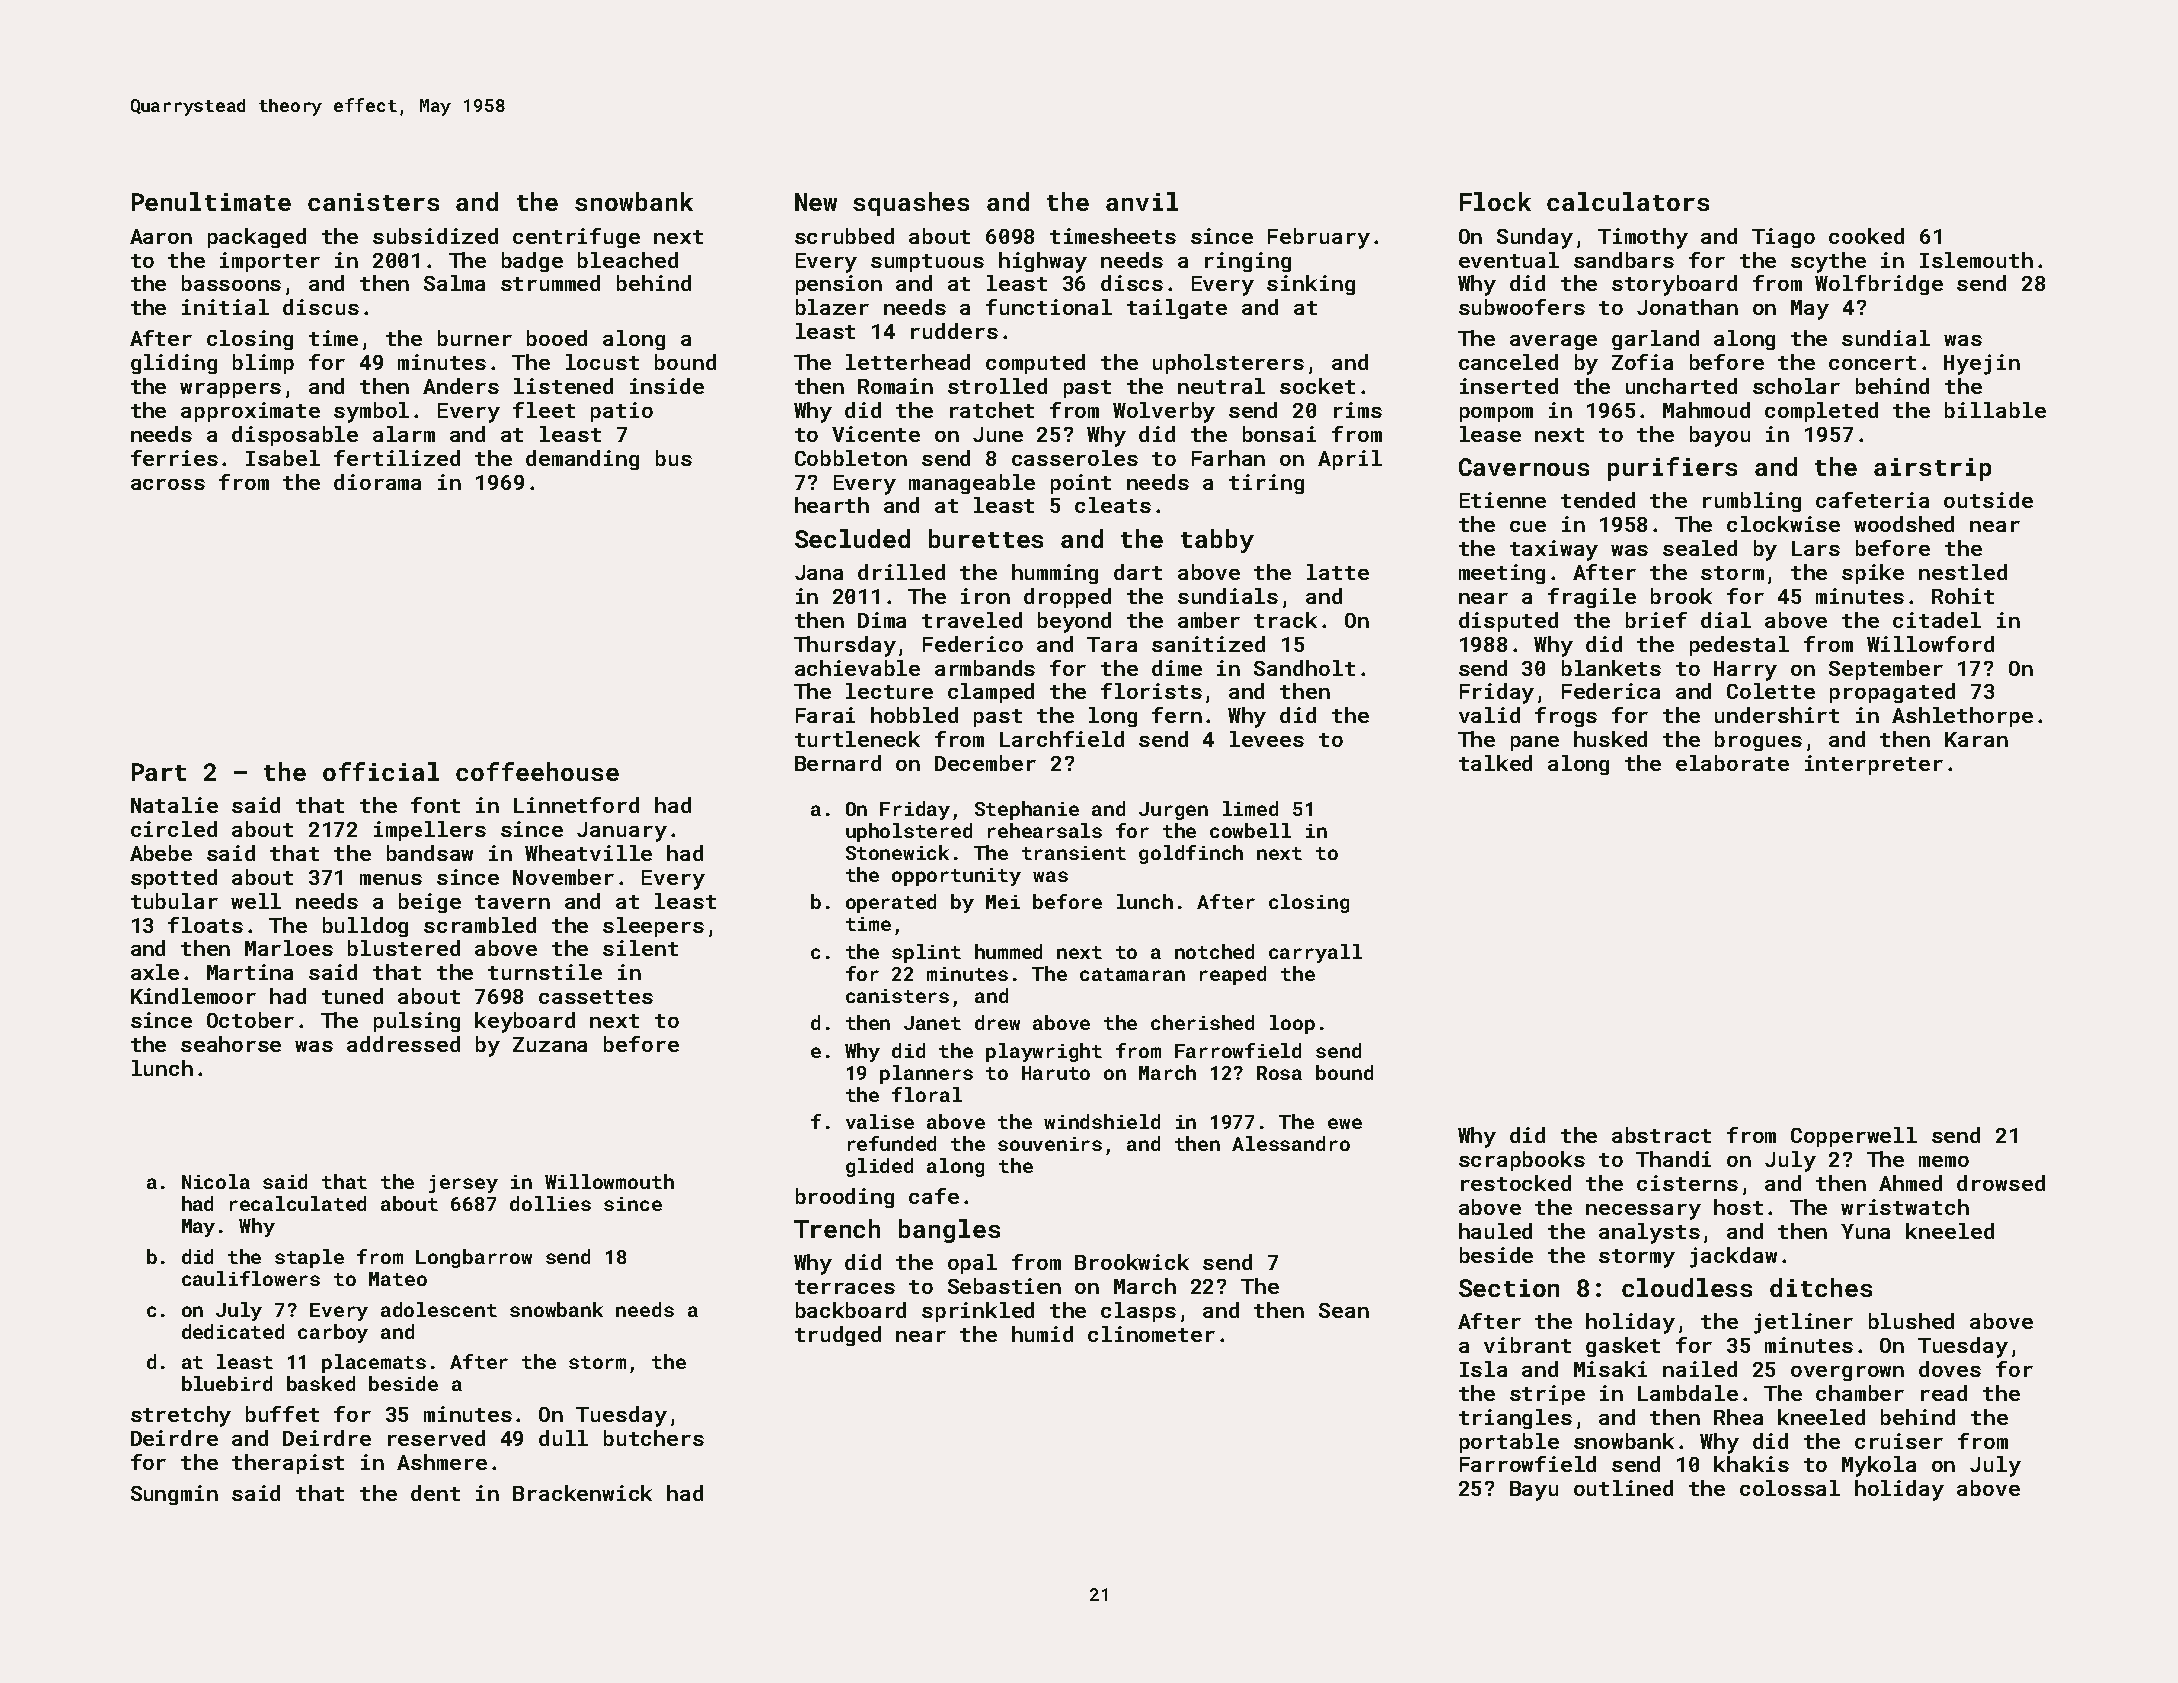 This screenshot has height=1683, width=2178. Describe the element at coordinates (1292, 1024) in the screenshot. I see `loop` at that location.
